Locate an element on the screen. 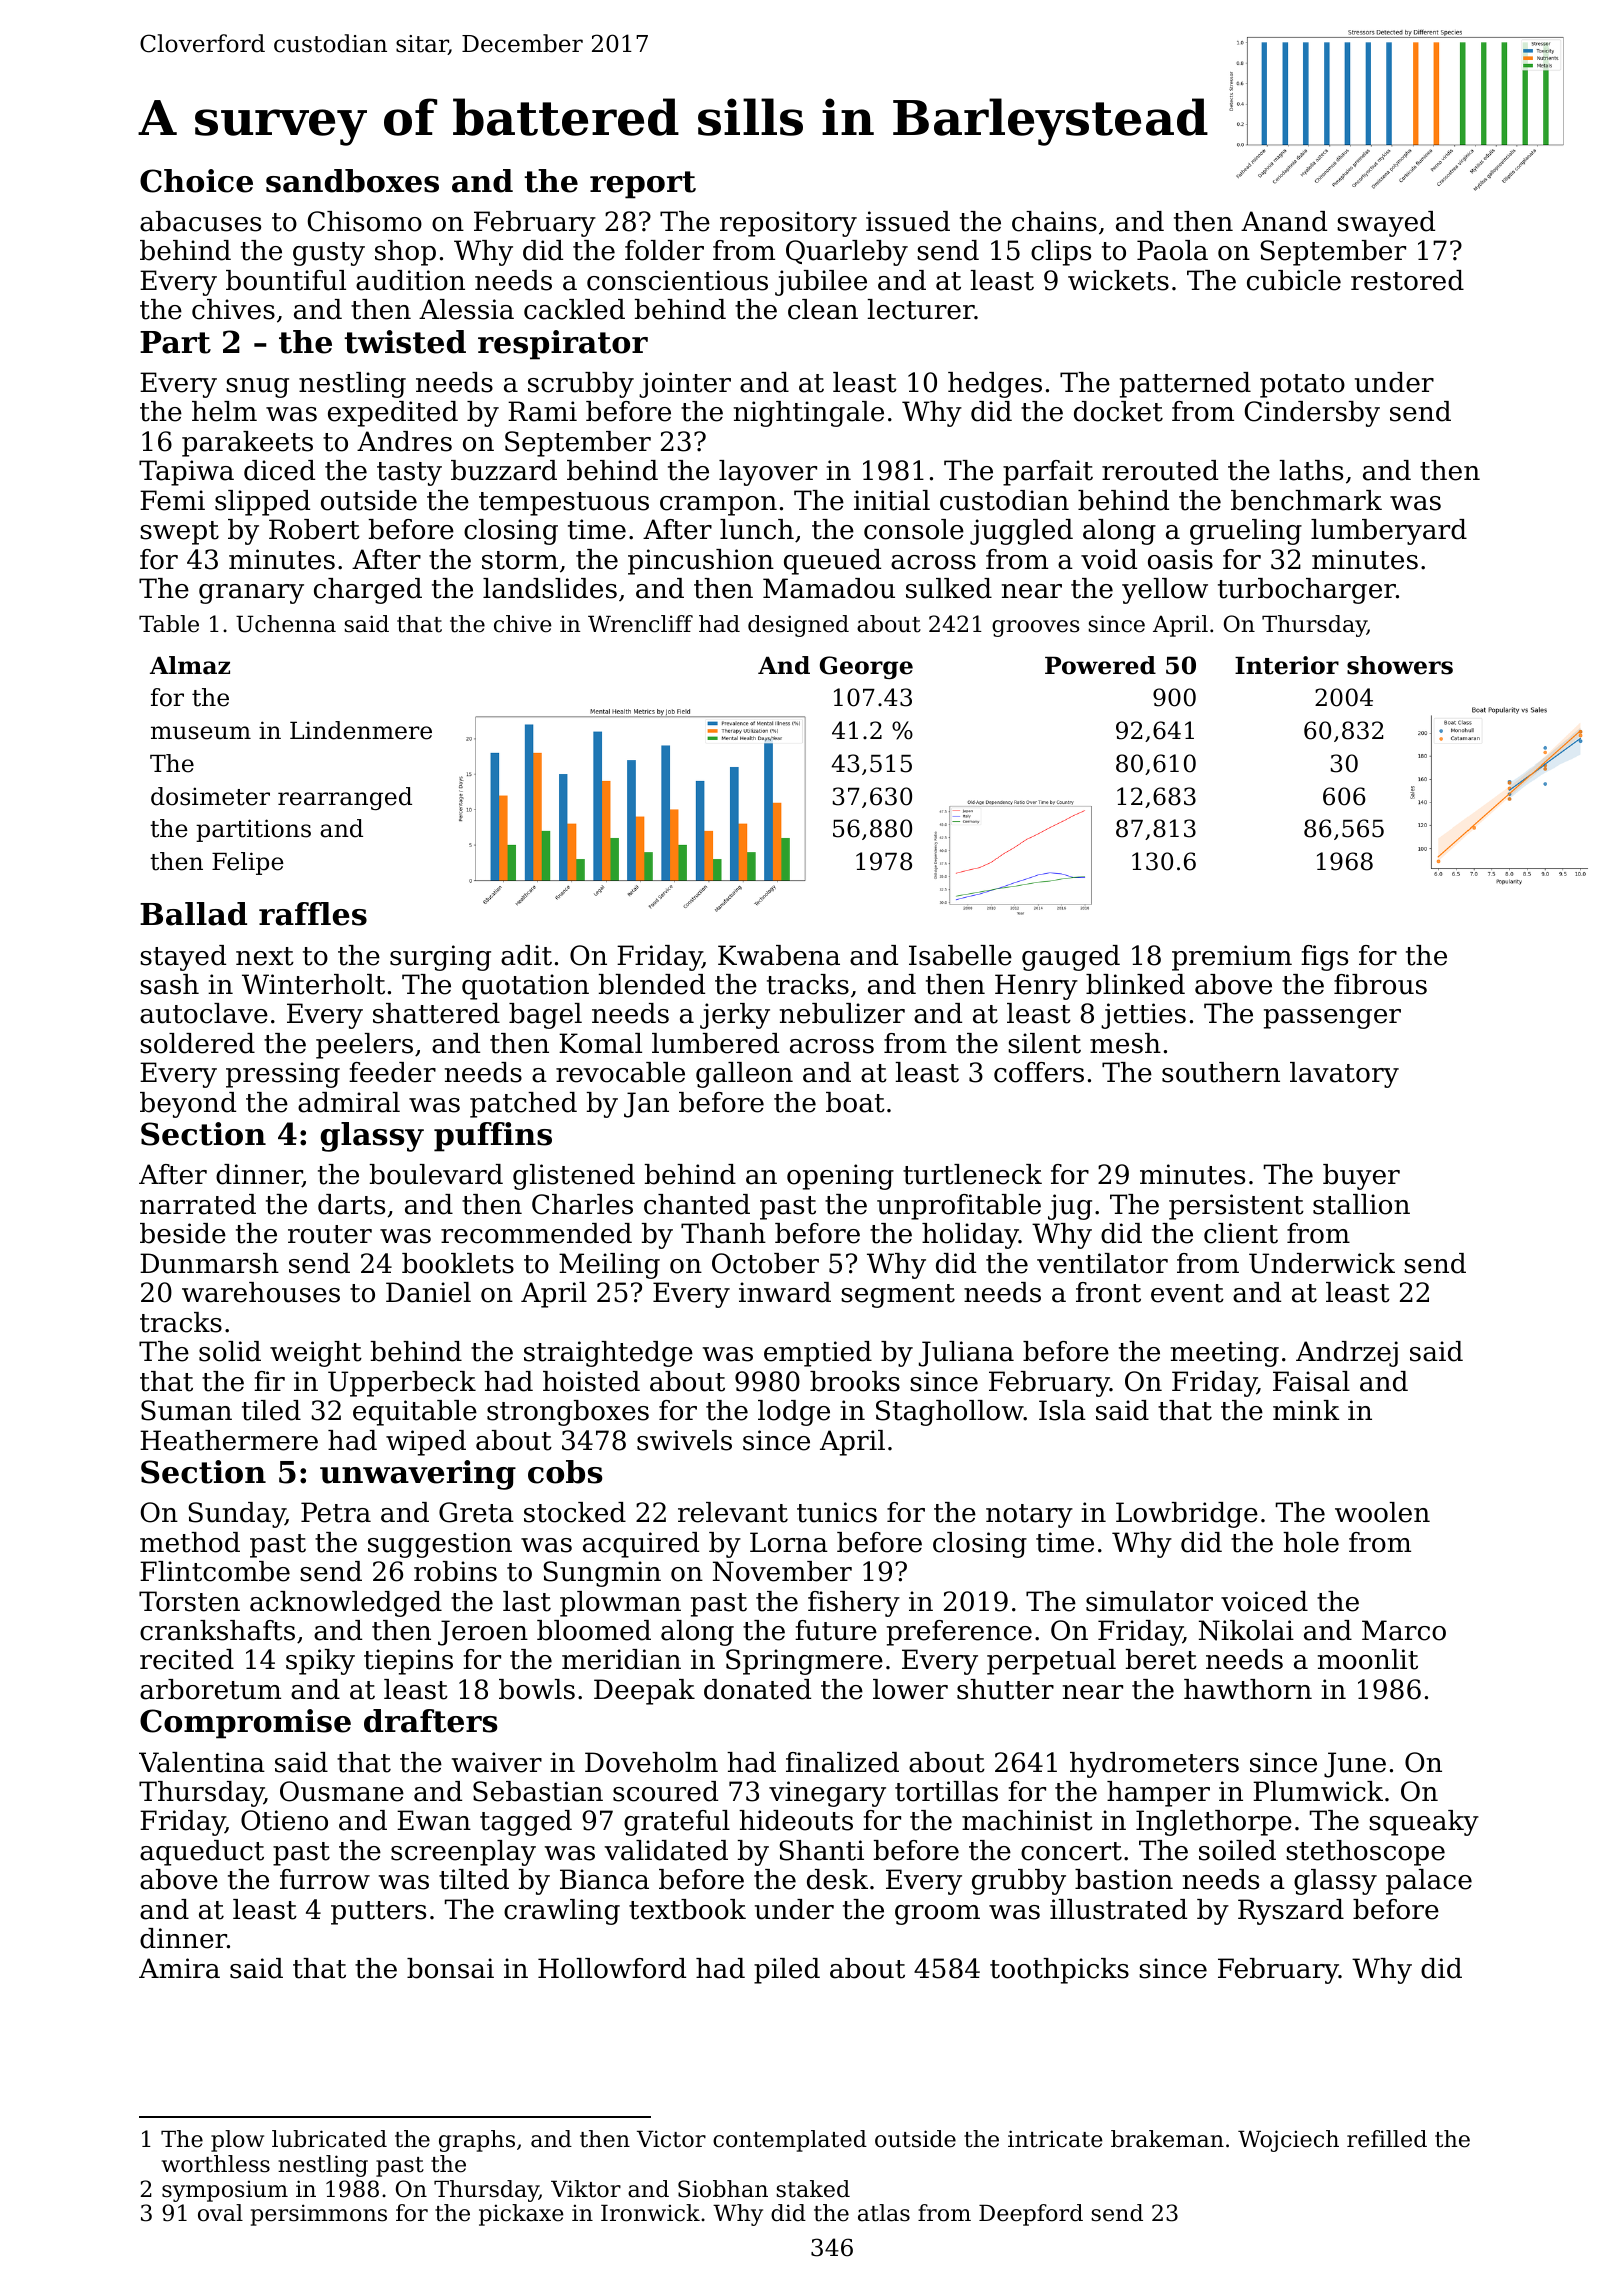  Heathermere is located at coordinates (229, 1440).
